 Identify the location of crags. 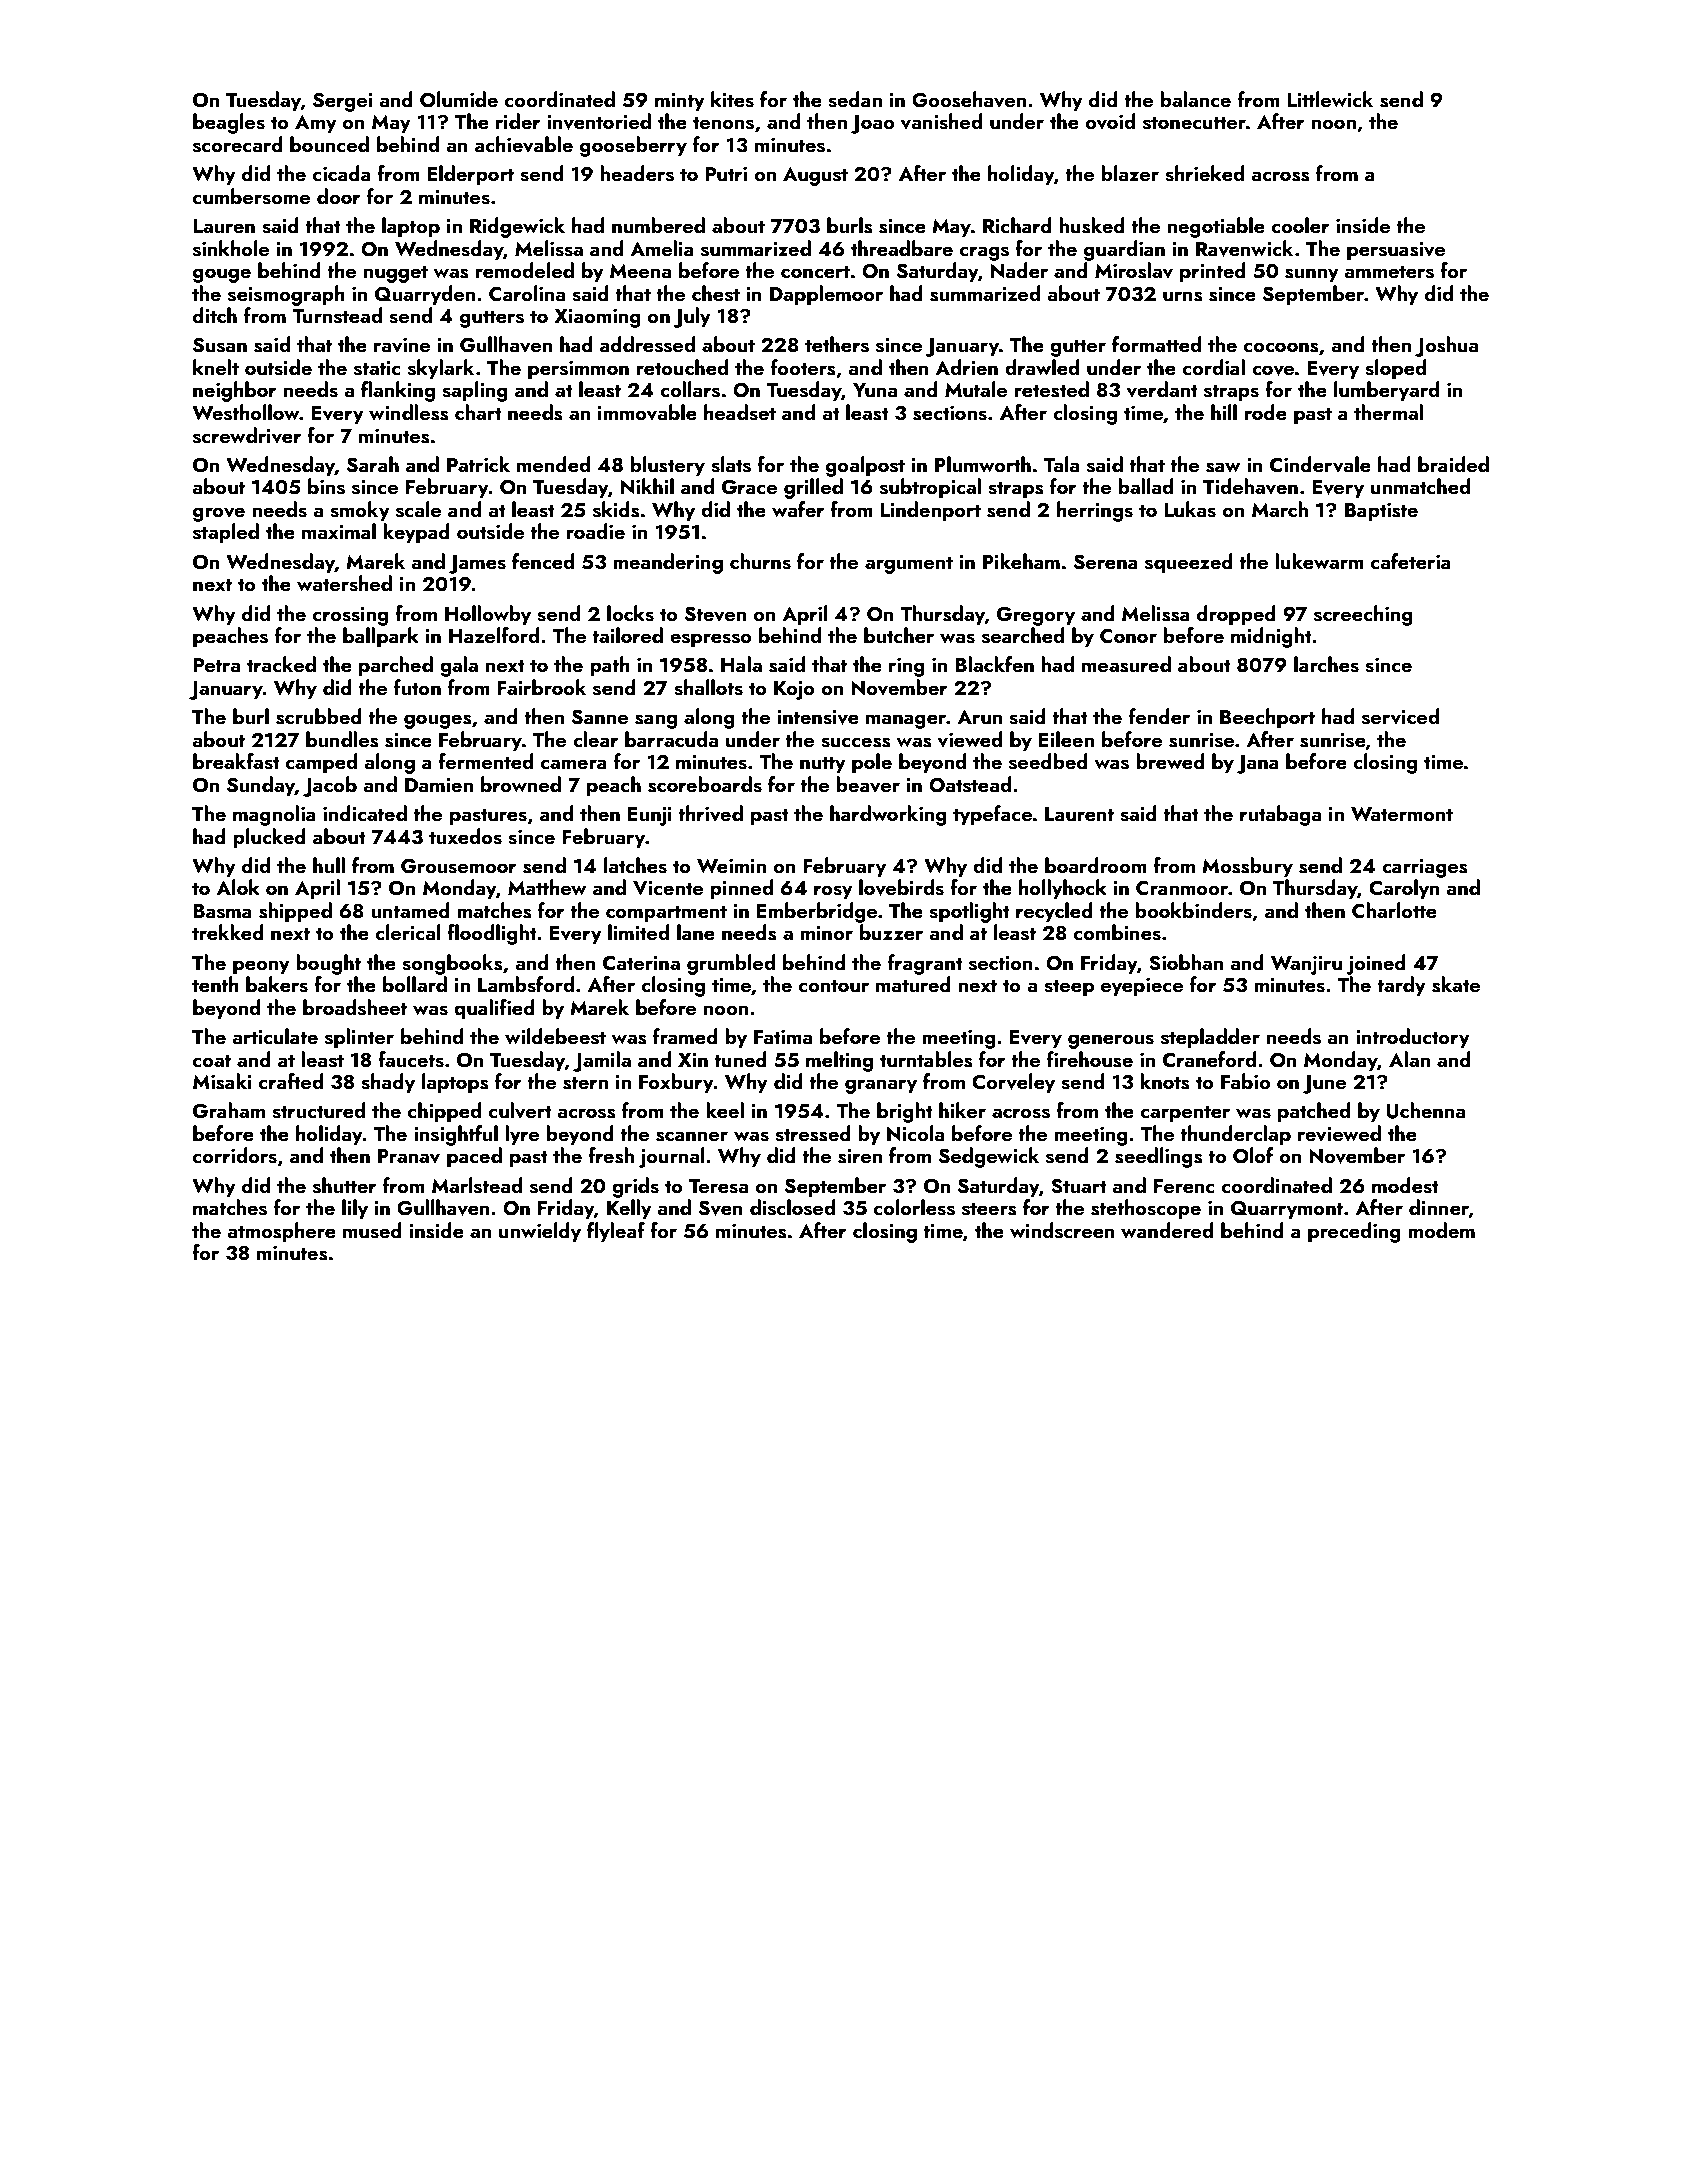
(984, 253).
